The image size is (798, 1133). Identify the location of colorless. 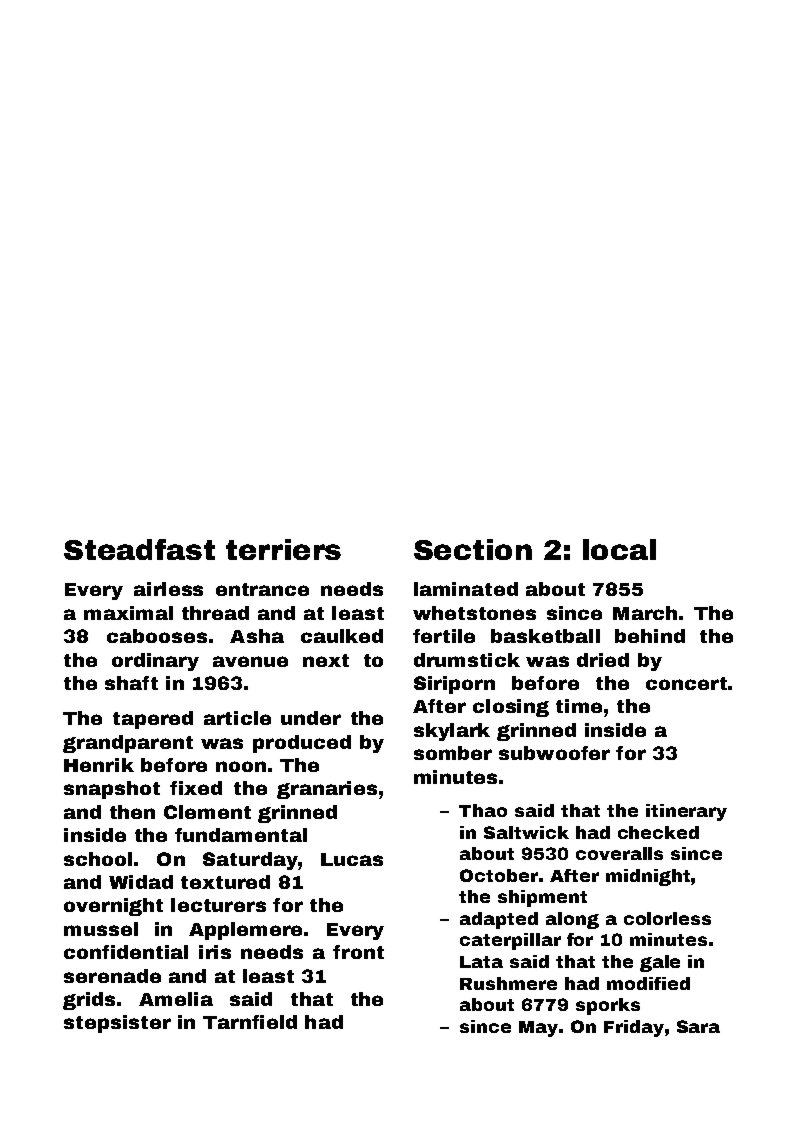
(667, 918).
